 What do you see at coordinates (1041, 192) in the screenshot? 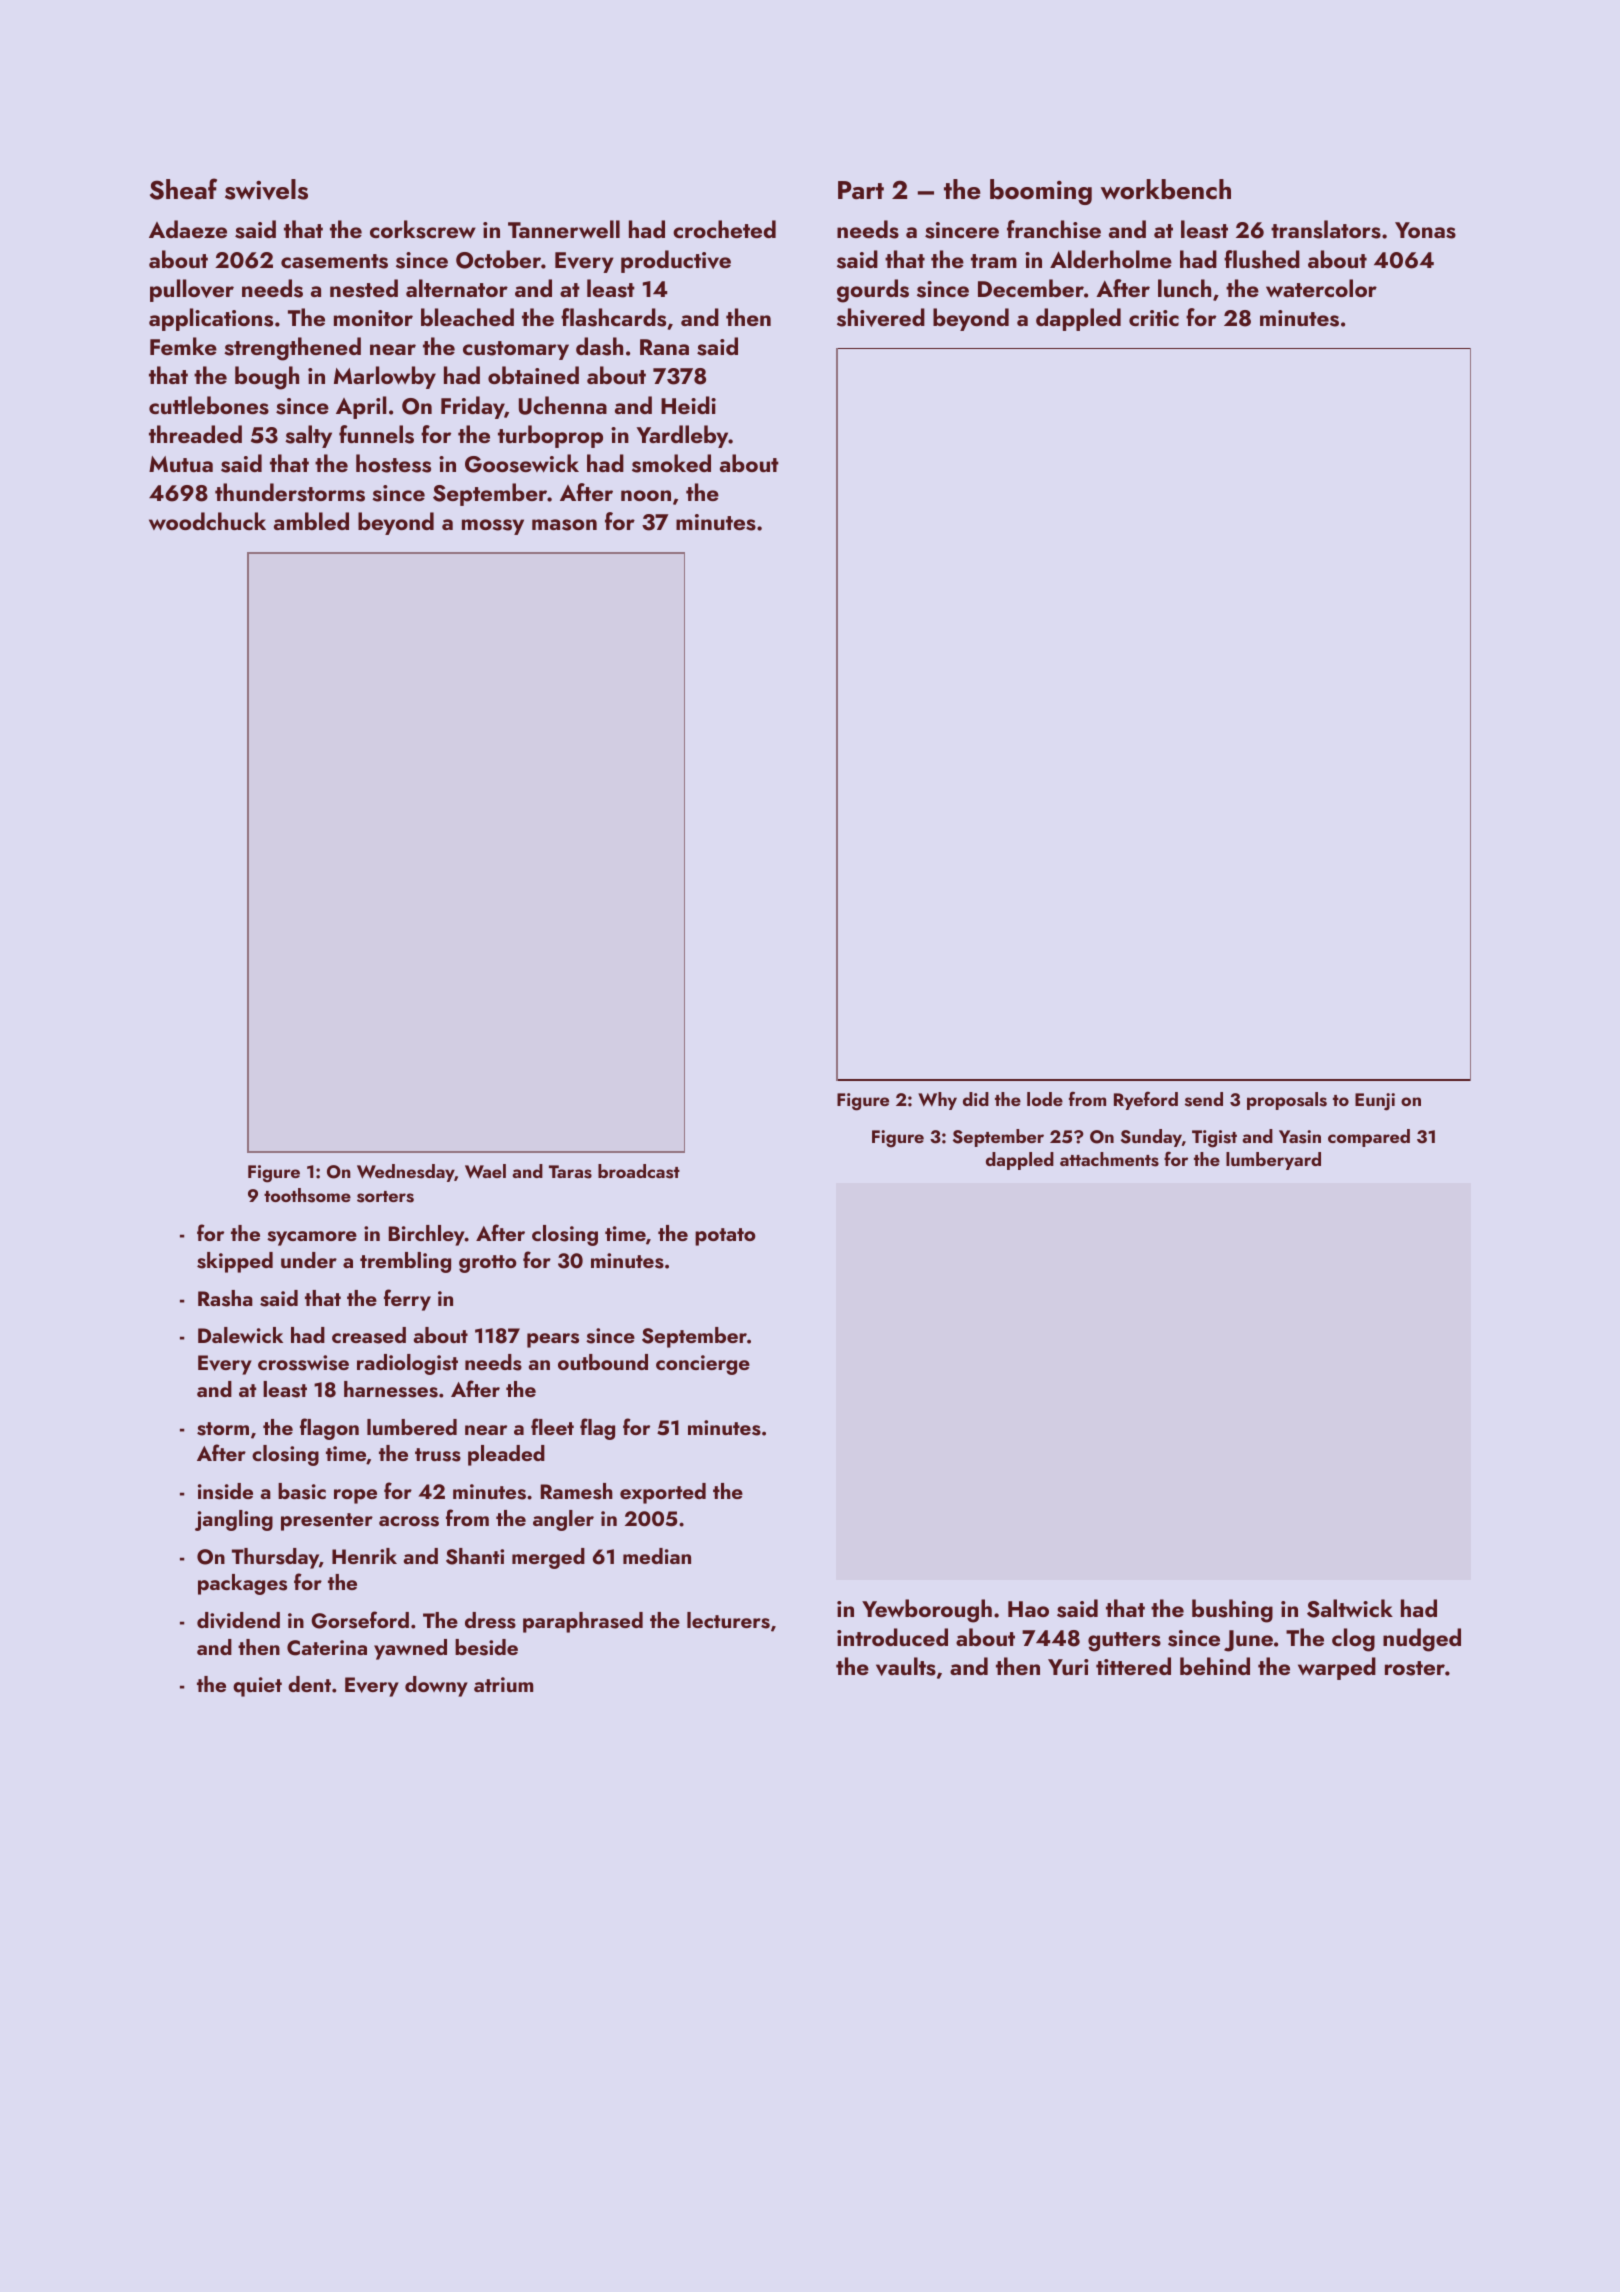
I see `booming` at bounding box center [1041, 192].
